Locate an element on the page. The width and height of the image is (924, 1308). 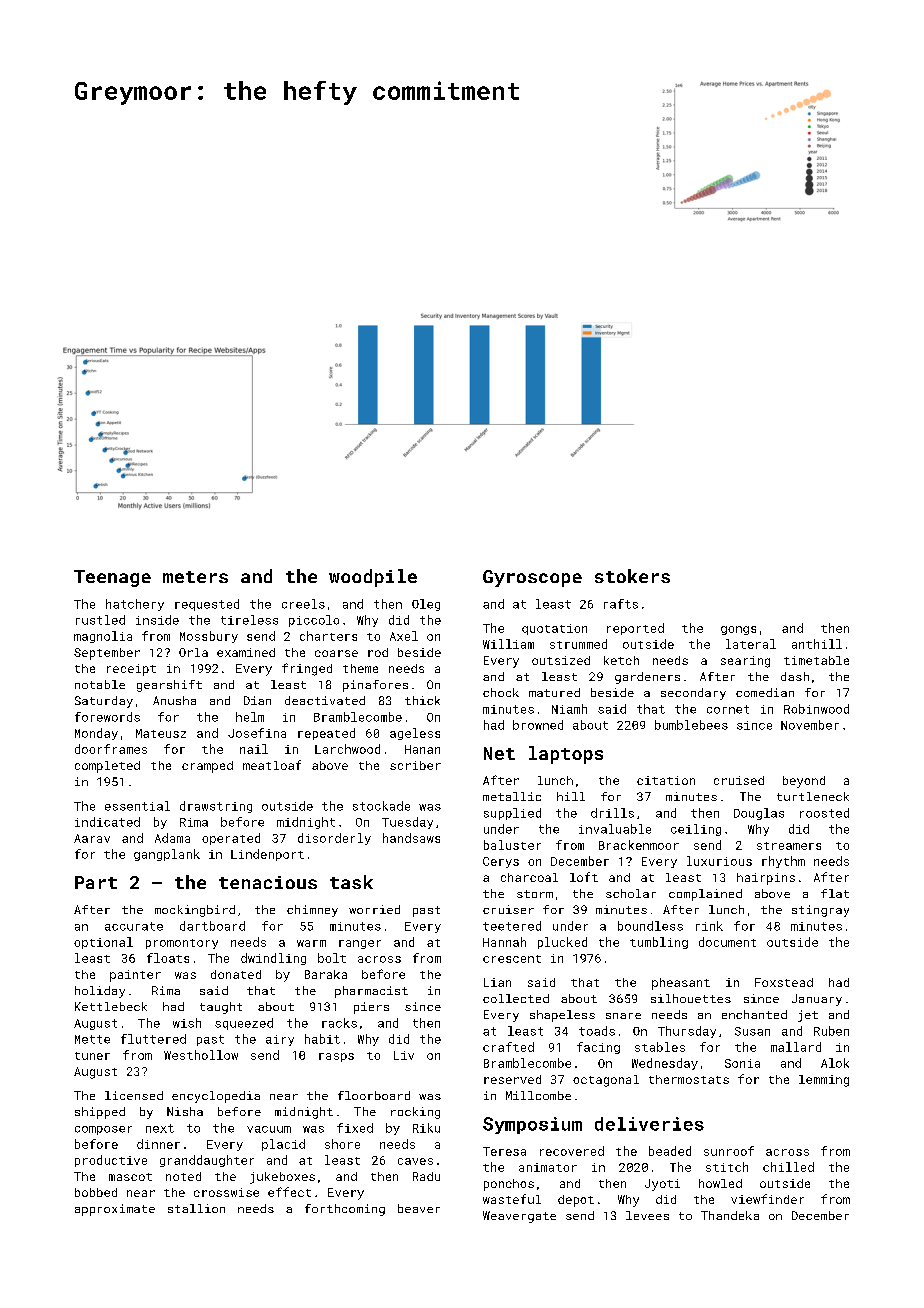
Symposium is located at coordinates (532, 1125).
